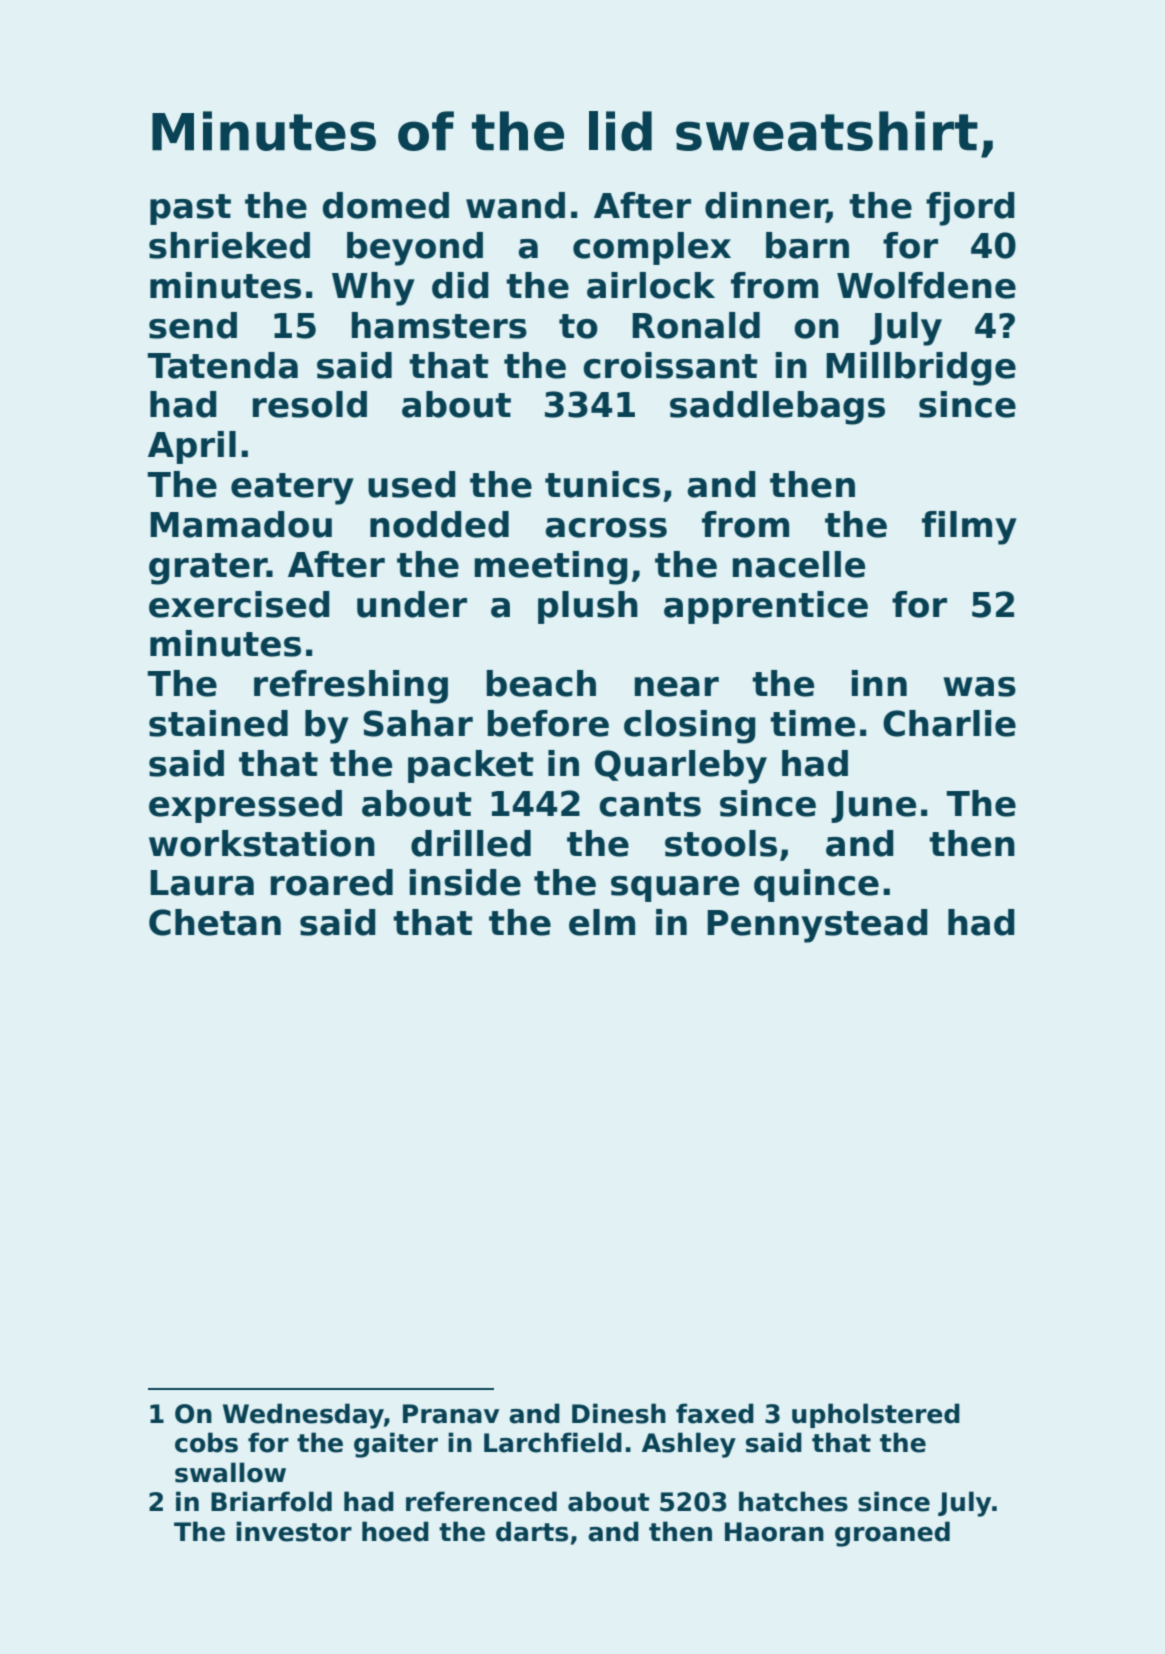 Image resolution: width=1165 pixels, height=1654 pixels. I want to click on fjord, so click(970, 209).
